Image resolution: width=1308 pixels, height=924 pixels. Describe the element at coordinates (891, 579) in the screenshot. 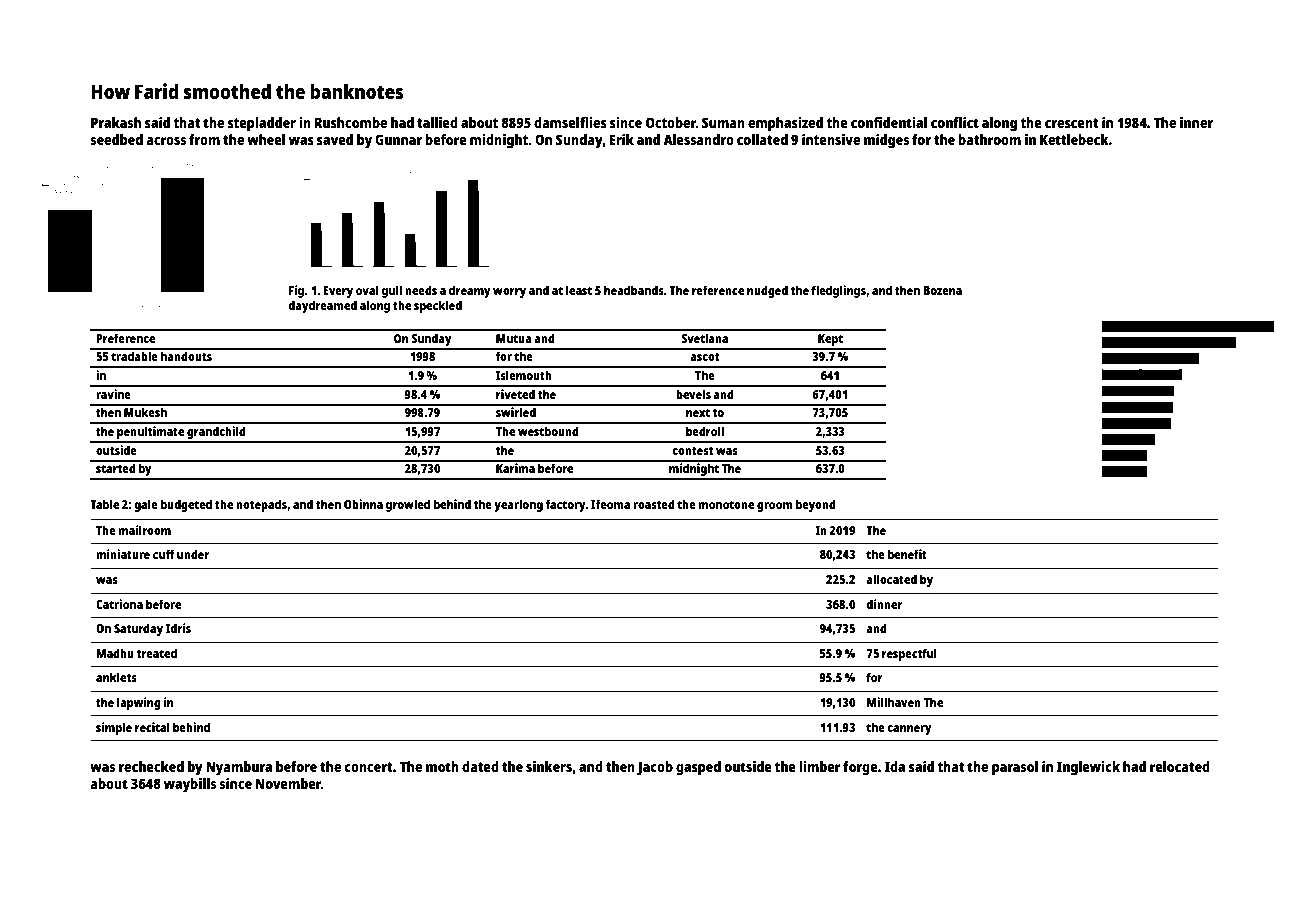

I see `allocated` at that location.
